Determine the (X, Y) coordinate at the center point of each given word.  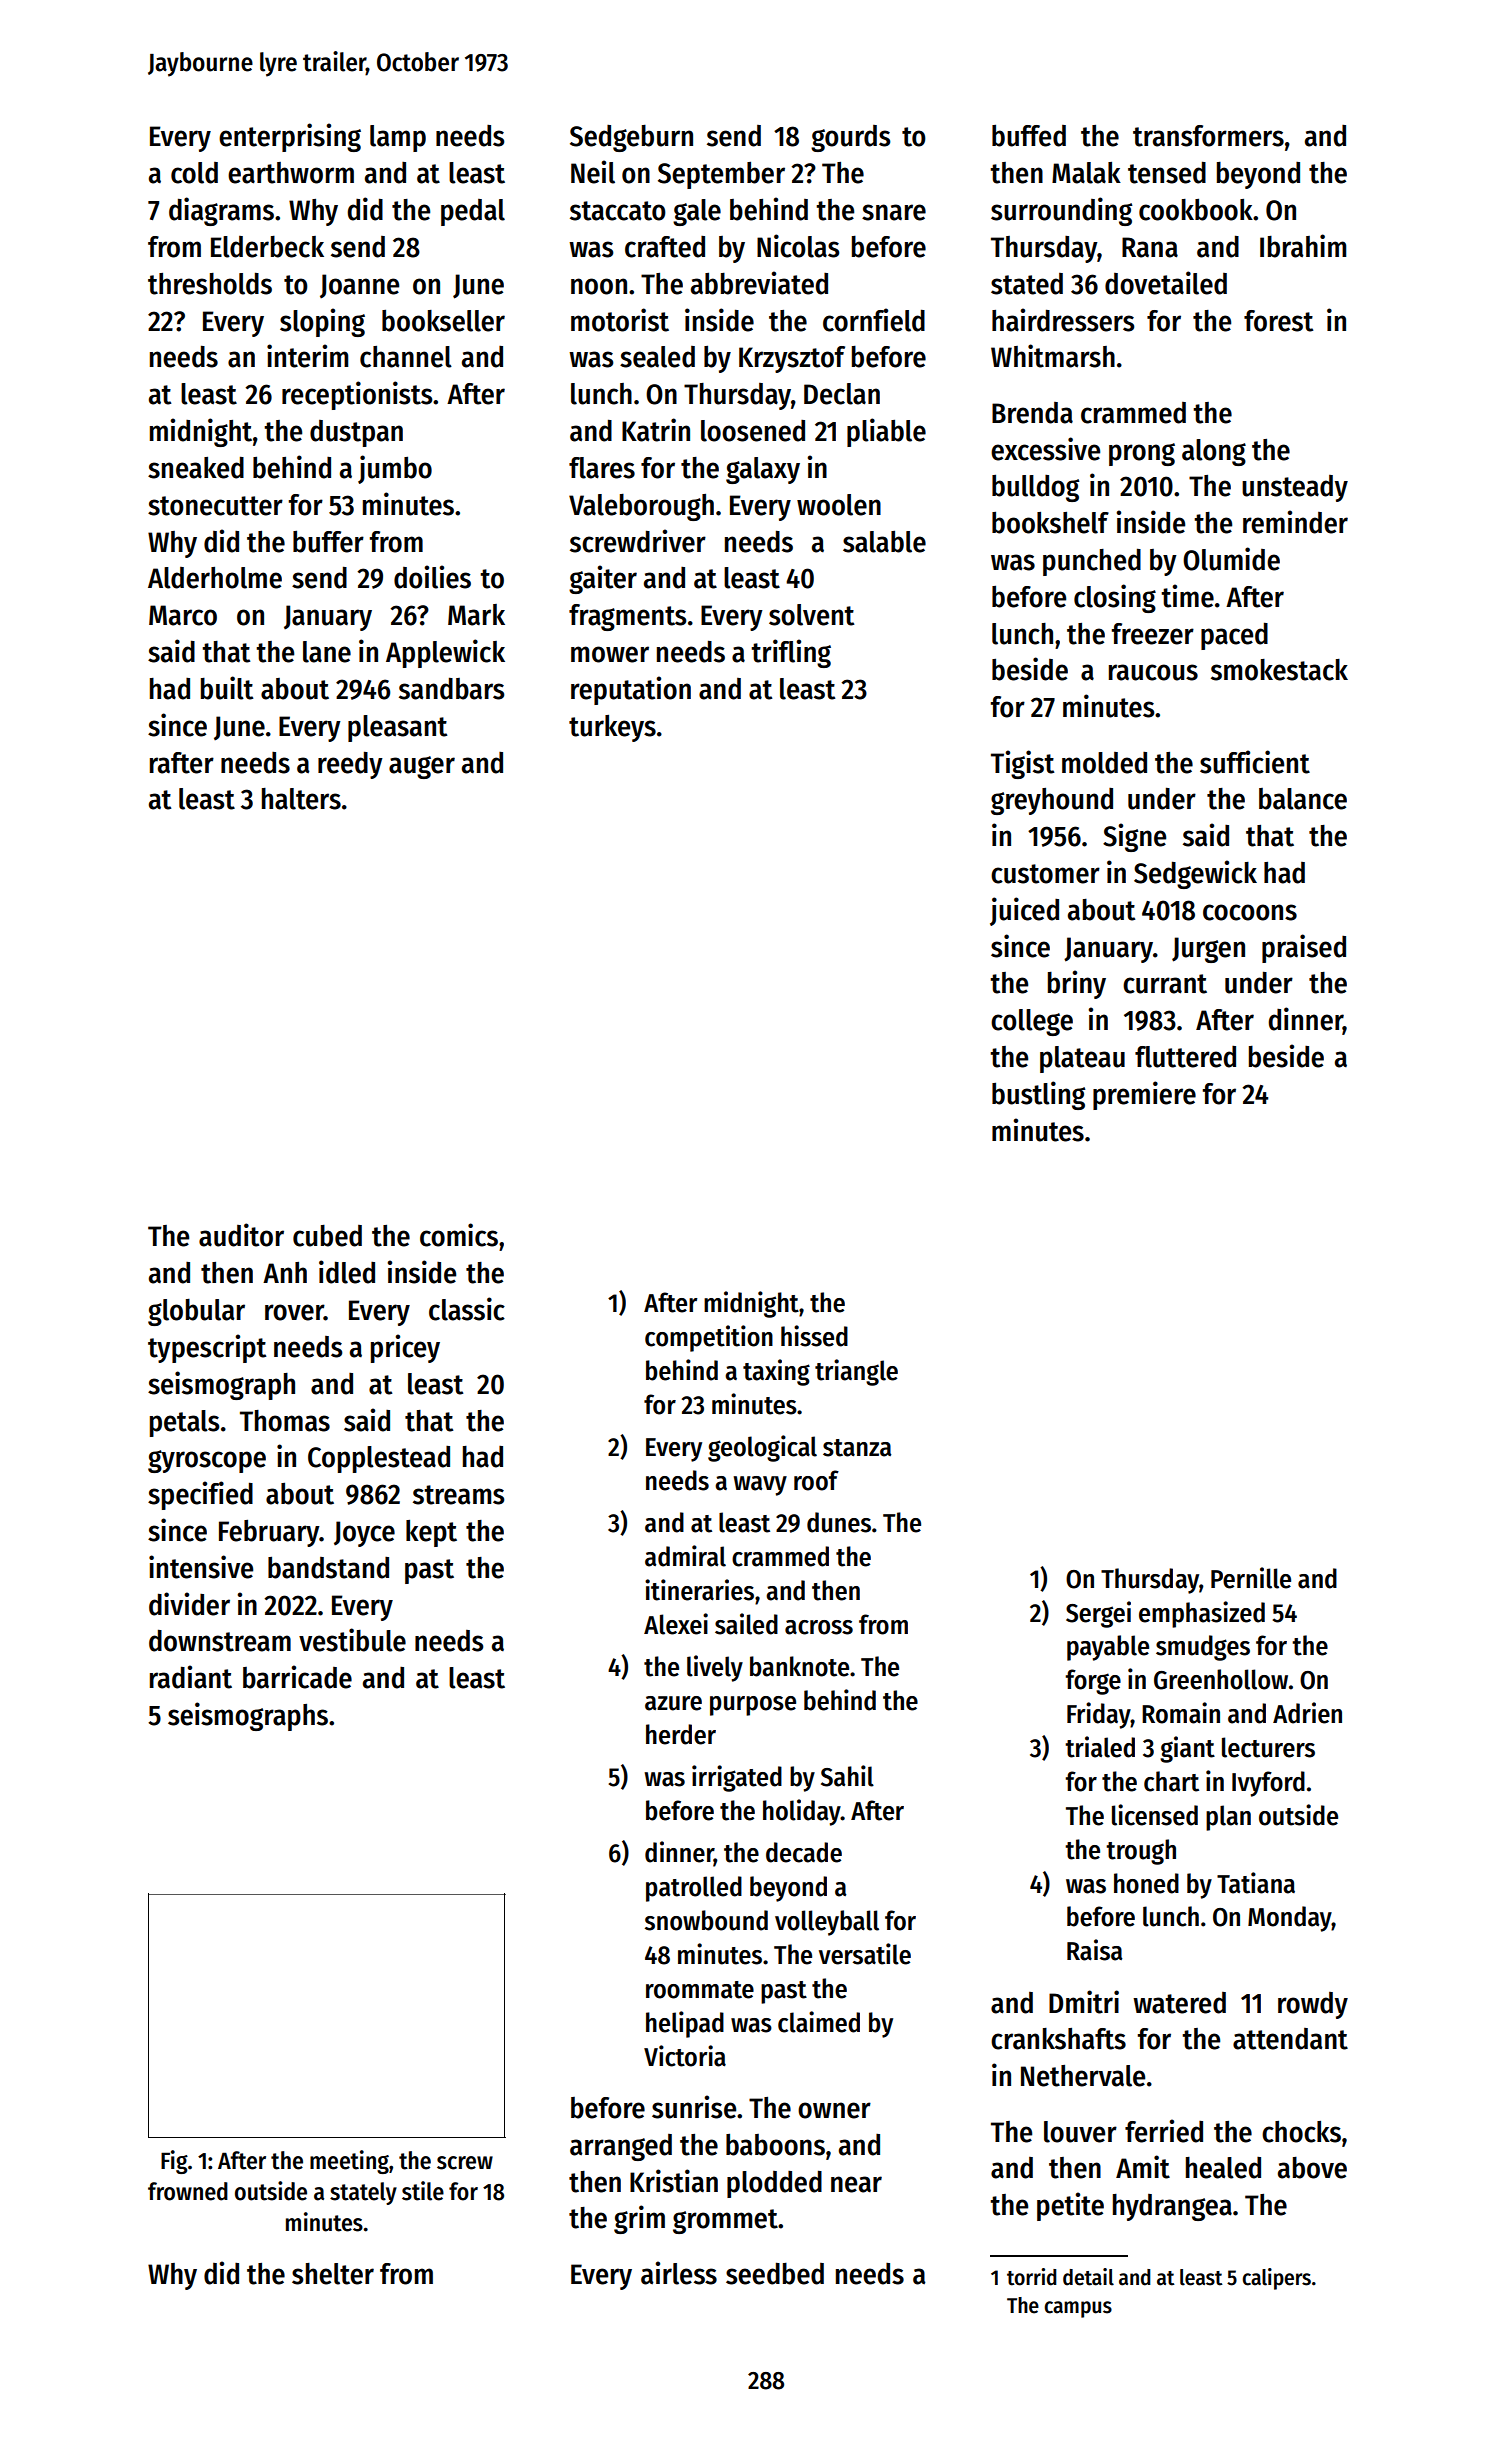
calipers (1276, 2279)
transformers (1208, 136)
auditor (241, 1235)
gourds (850, 138)
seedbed (775, 2273)
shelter (333, 2274)
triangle (856, 1372)
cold (194, 173)
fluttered (1185, 1057)
